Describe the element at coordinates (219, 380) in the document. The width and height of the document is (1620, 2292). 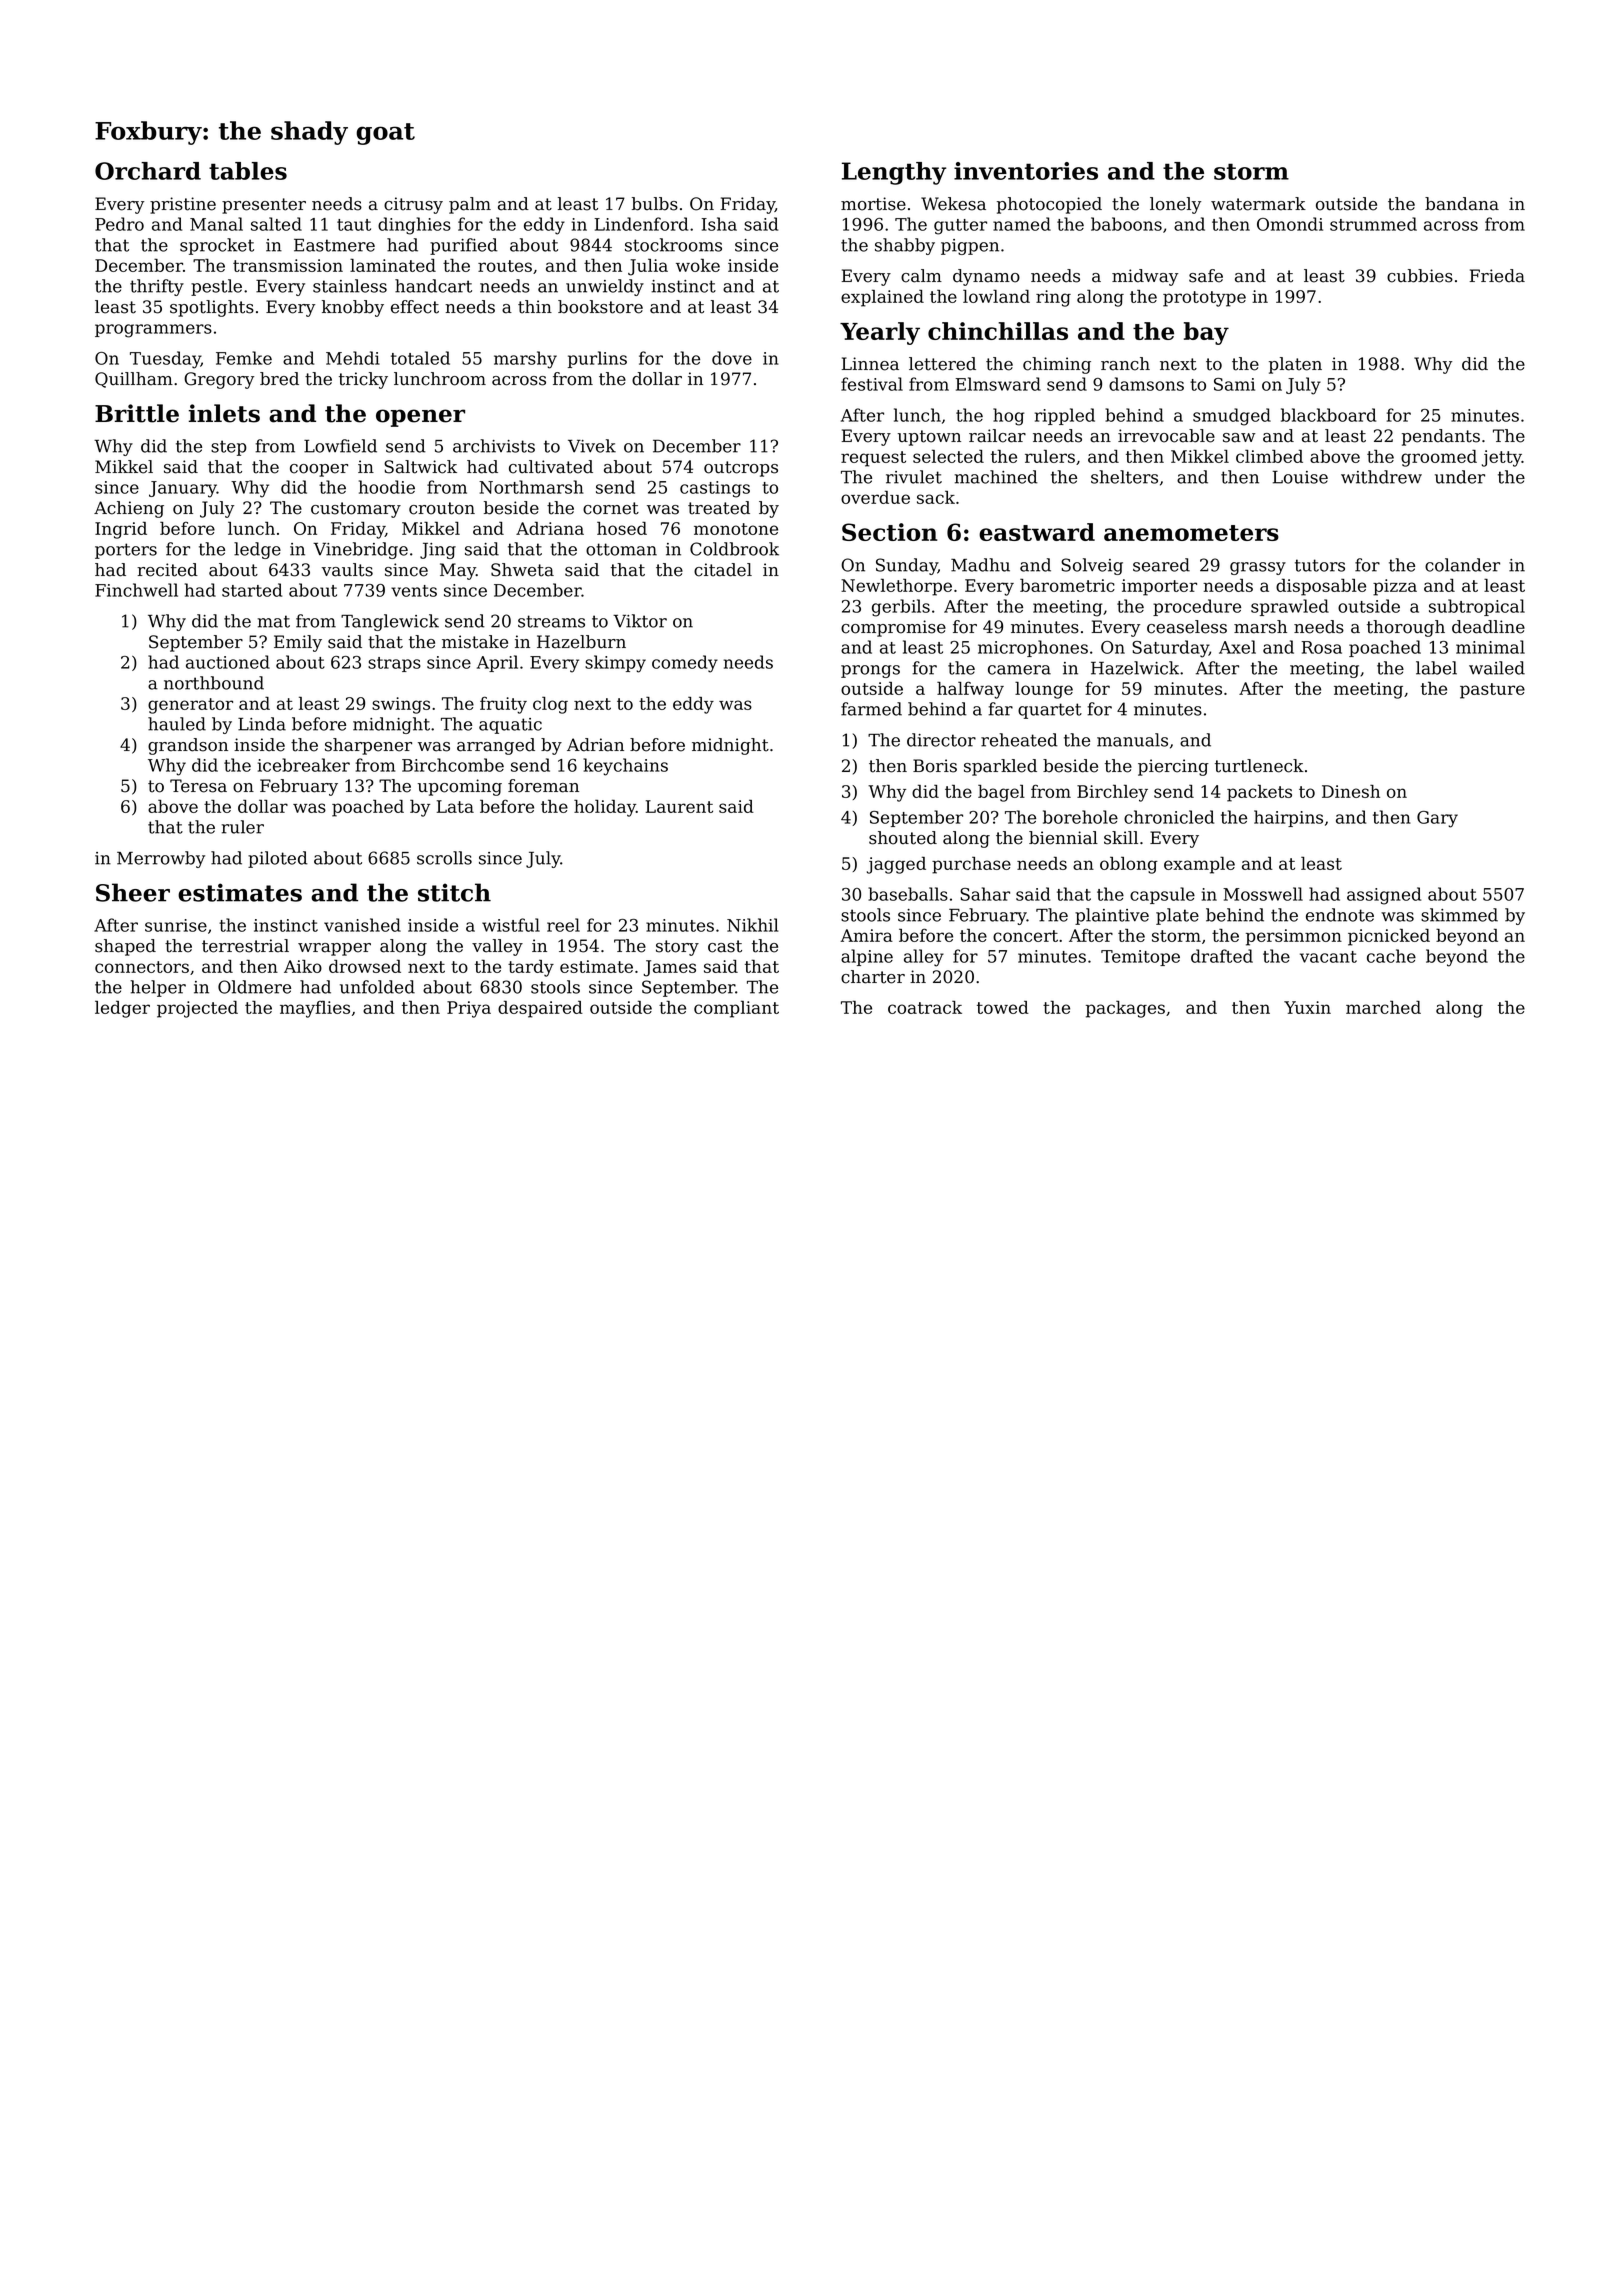
I see `Gregory` at that location.
